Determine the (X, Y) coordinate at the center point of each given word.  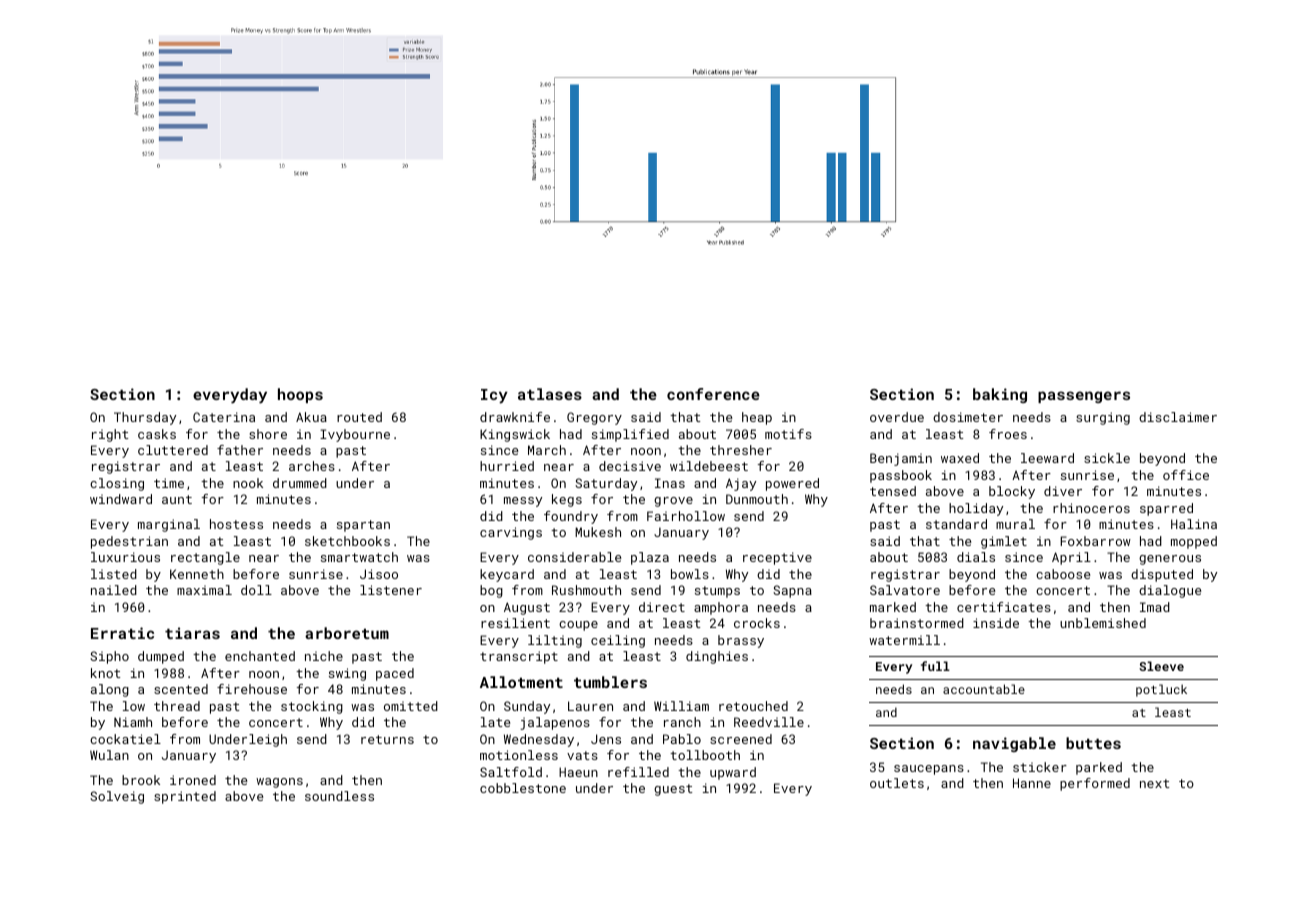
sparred (1166, 509)
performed (1095, 784)
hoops (300, 395)
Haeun (578, 772)
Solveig (117, 797)
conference (713, 394)
